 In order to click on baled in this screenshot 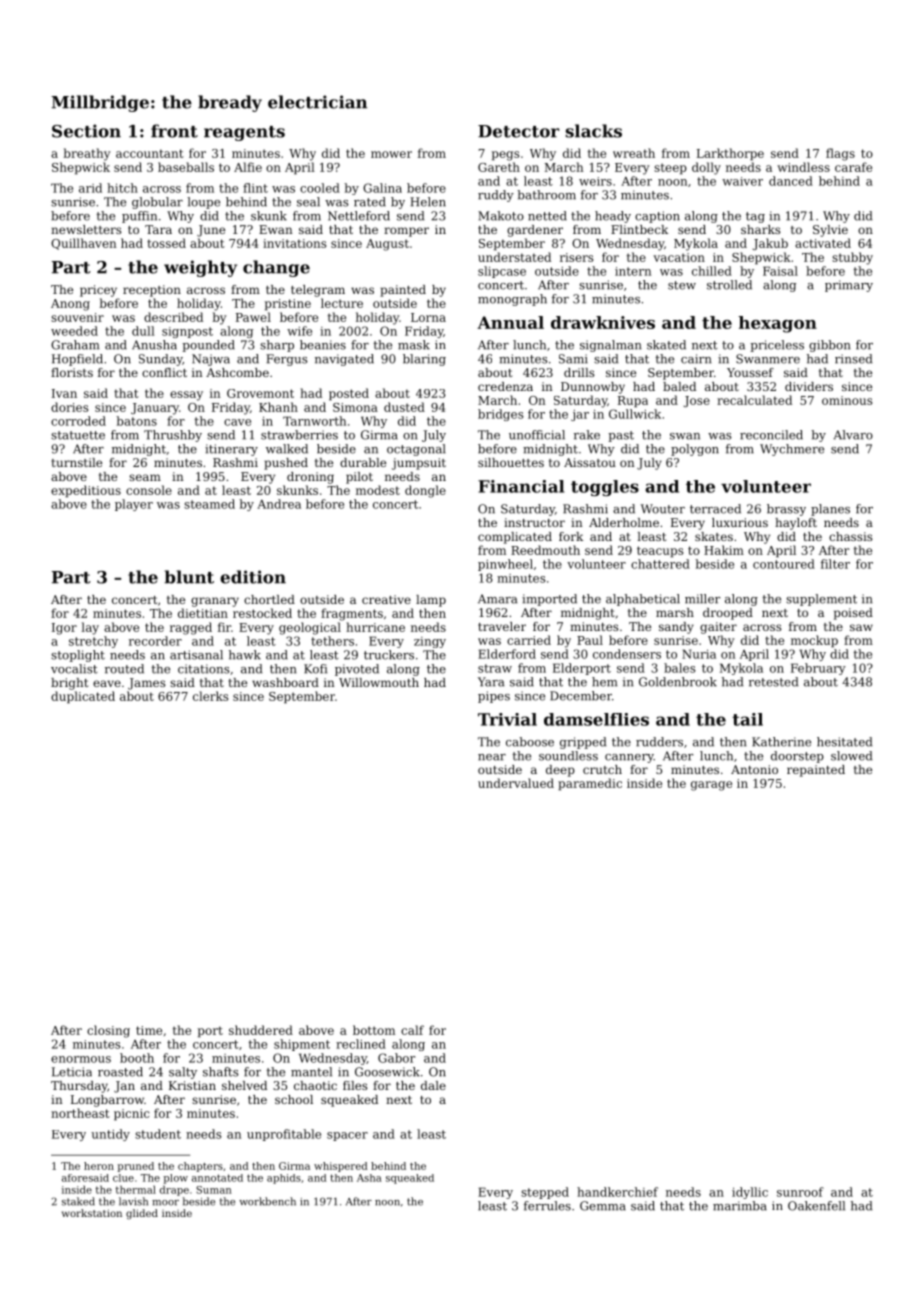, I will do `click(679, 386)`.
